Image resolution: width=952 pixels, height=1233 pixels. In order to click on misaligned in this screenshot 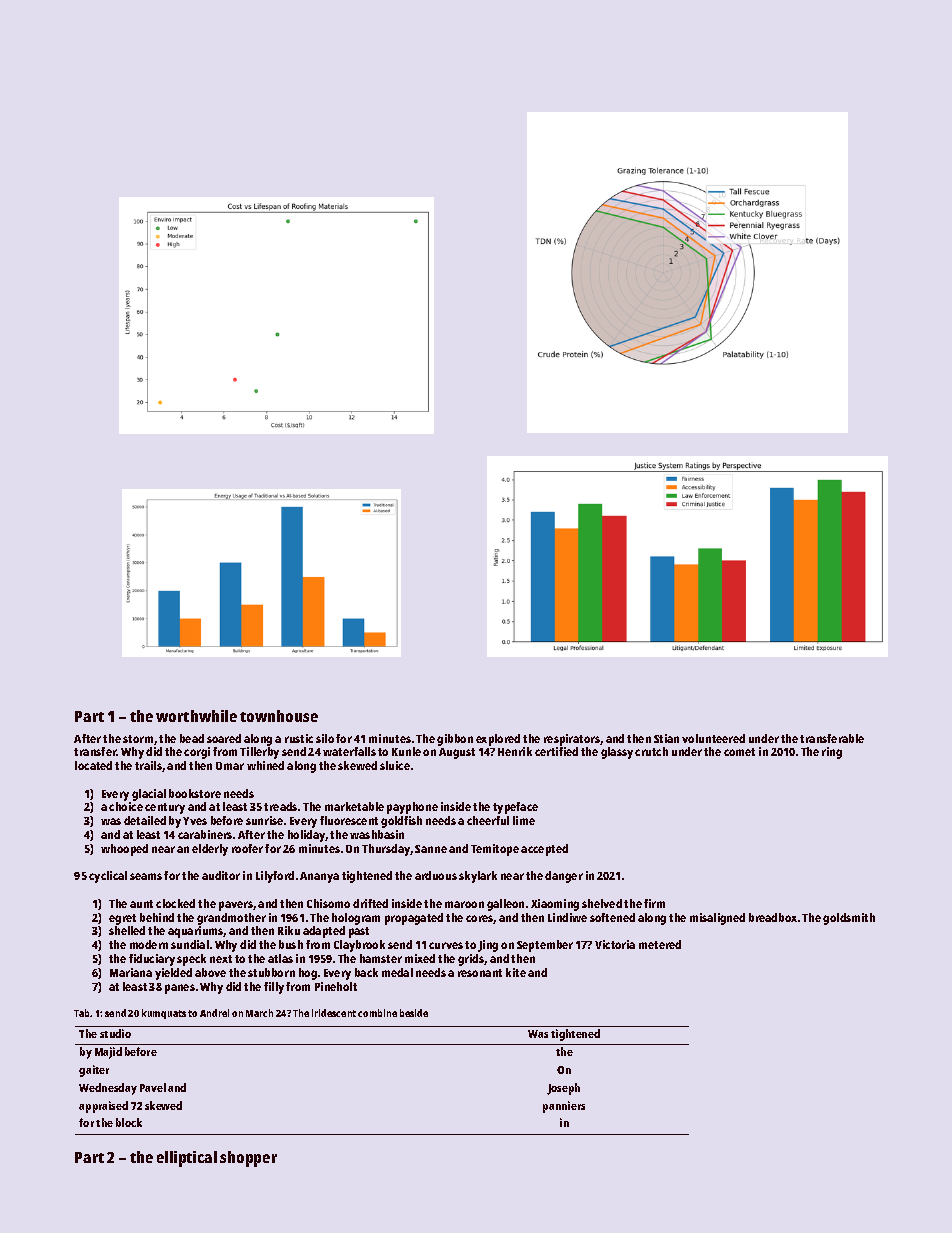, I will do `click(717, 919)`.
